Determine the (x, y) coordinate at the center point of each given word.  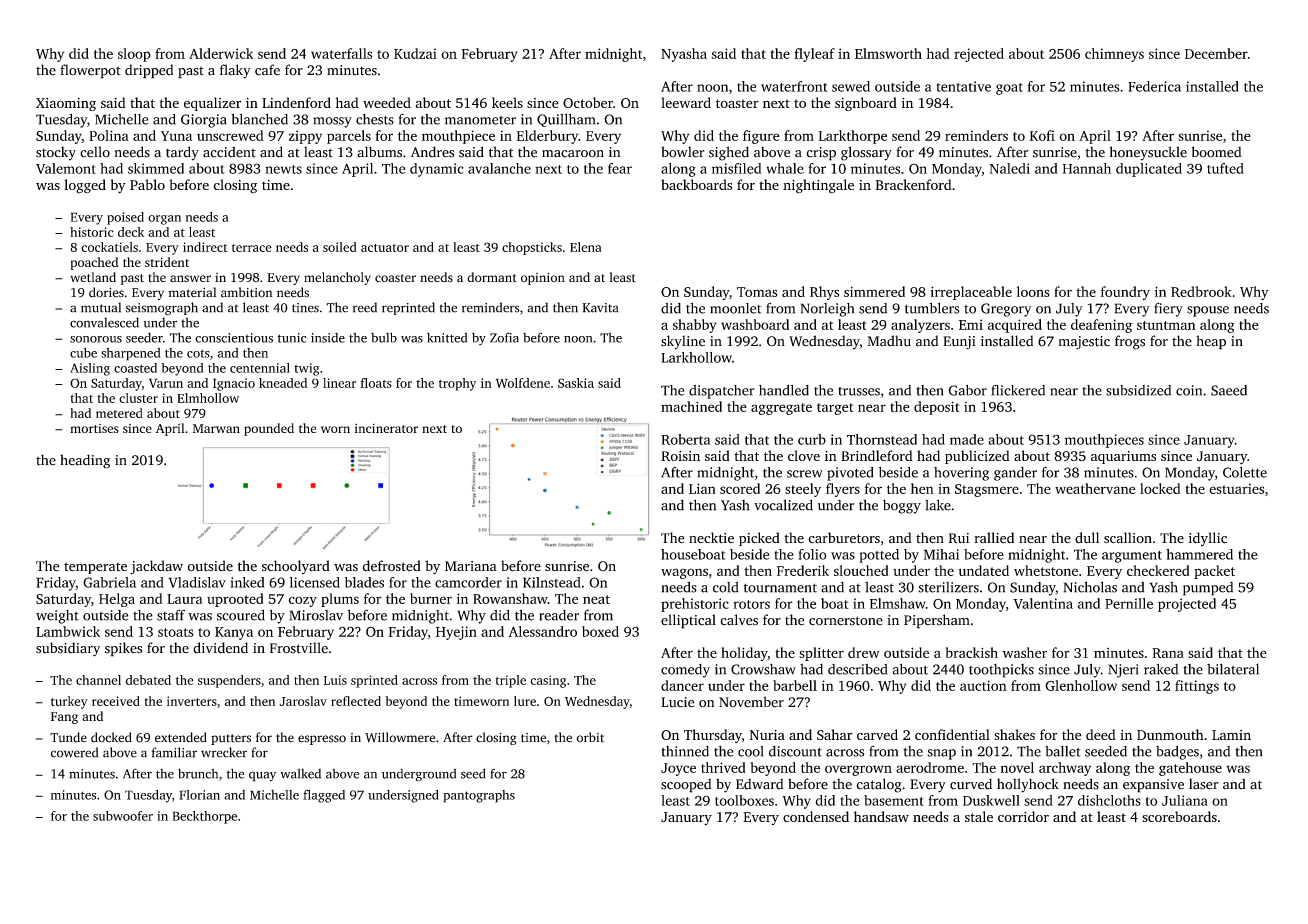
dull (1087, 537)
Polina (109, 135)
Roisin (680, 456)
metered (119, 413)
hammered (1199, 554)
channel (98, 680)
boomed (1216, 152)
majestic (1084, 343)
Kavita (601, 308)
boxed (600, 631)
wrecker (224, 752)
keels (507, 102)
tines (305, 308)
